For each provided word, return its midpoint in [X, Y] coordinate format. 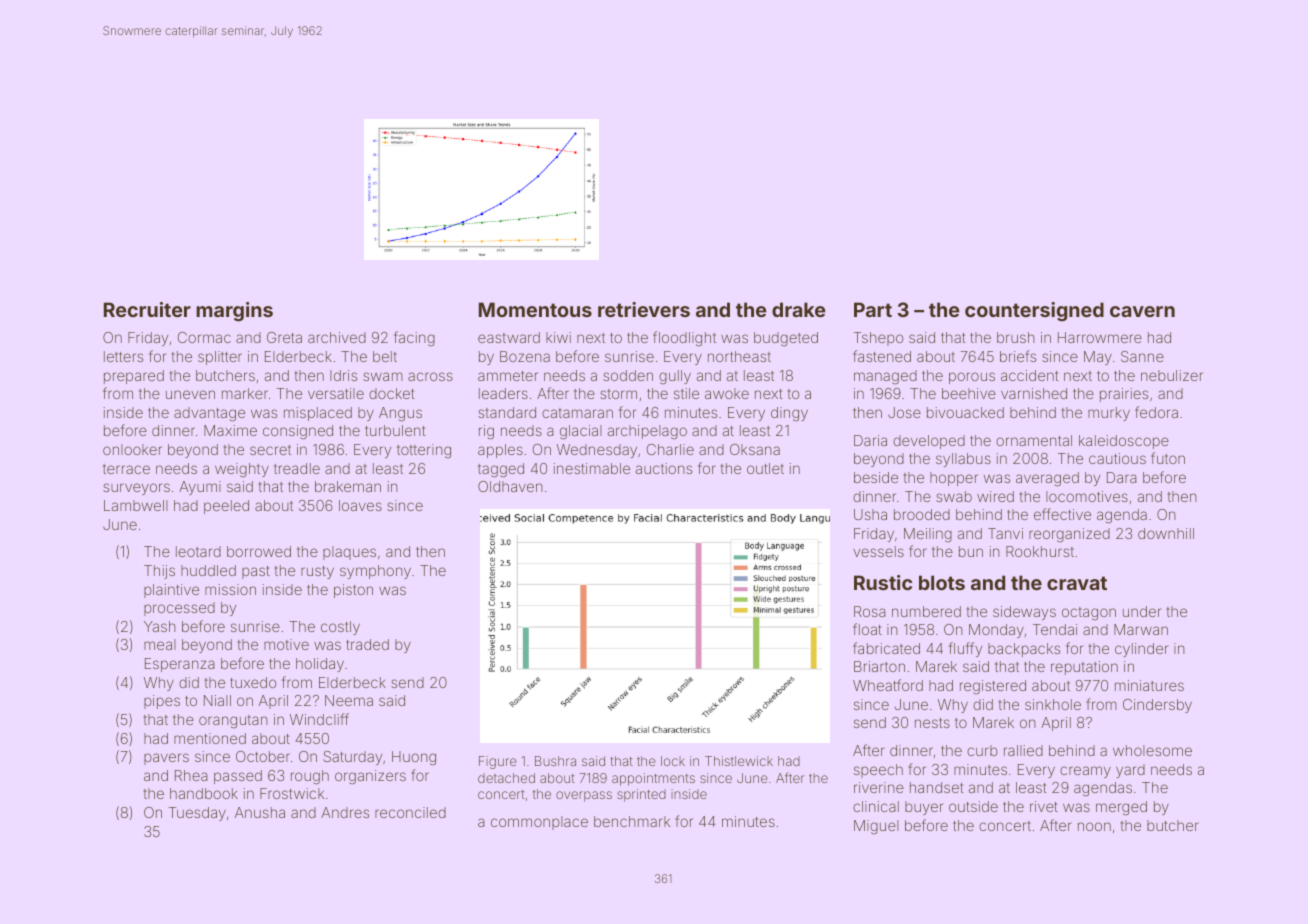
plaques [349, 553]
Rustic [883, 582]
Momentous [535, 309]
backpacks [1024, 650]
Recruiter [147, 309]
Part [873, 309]
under [1142, 611]
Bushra [555, 761]
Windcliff [319, 719]
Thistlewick [739, 761]
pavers [166, 759]
